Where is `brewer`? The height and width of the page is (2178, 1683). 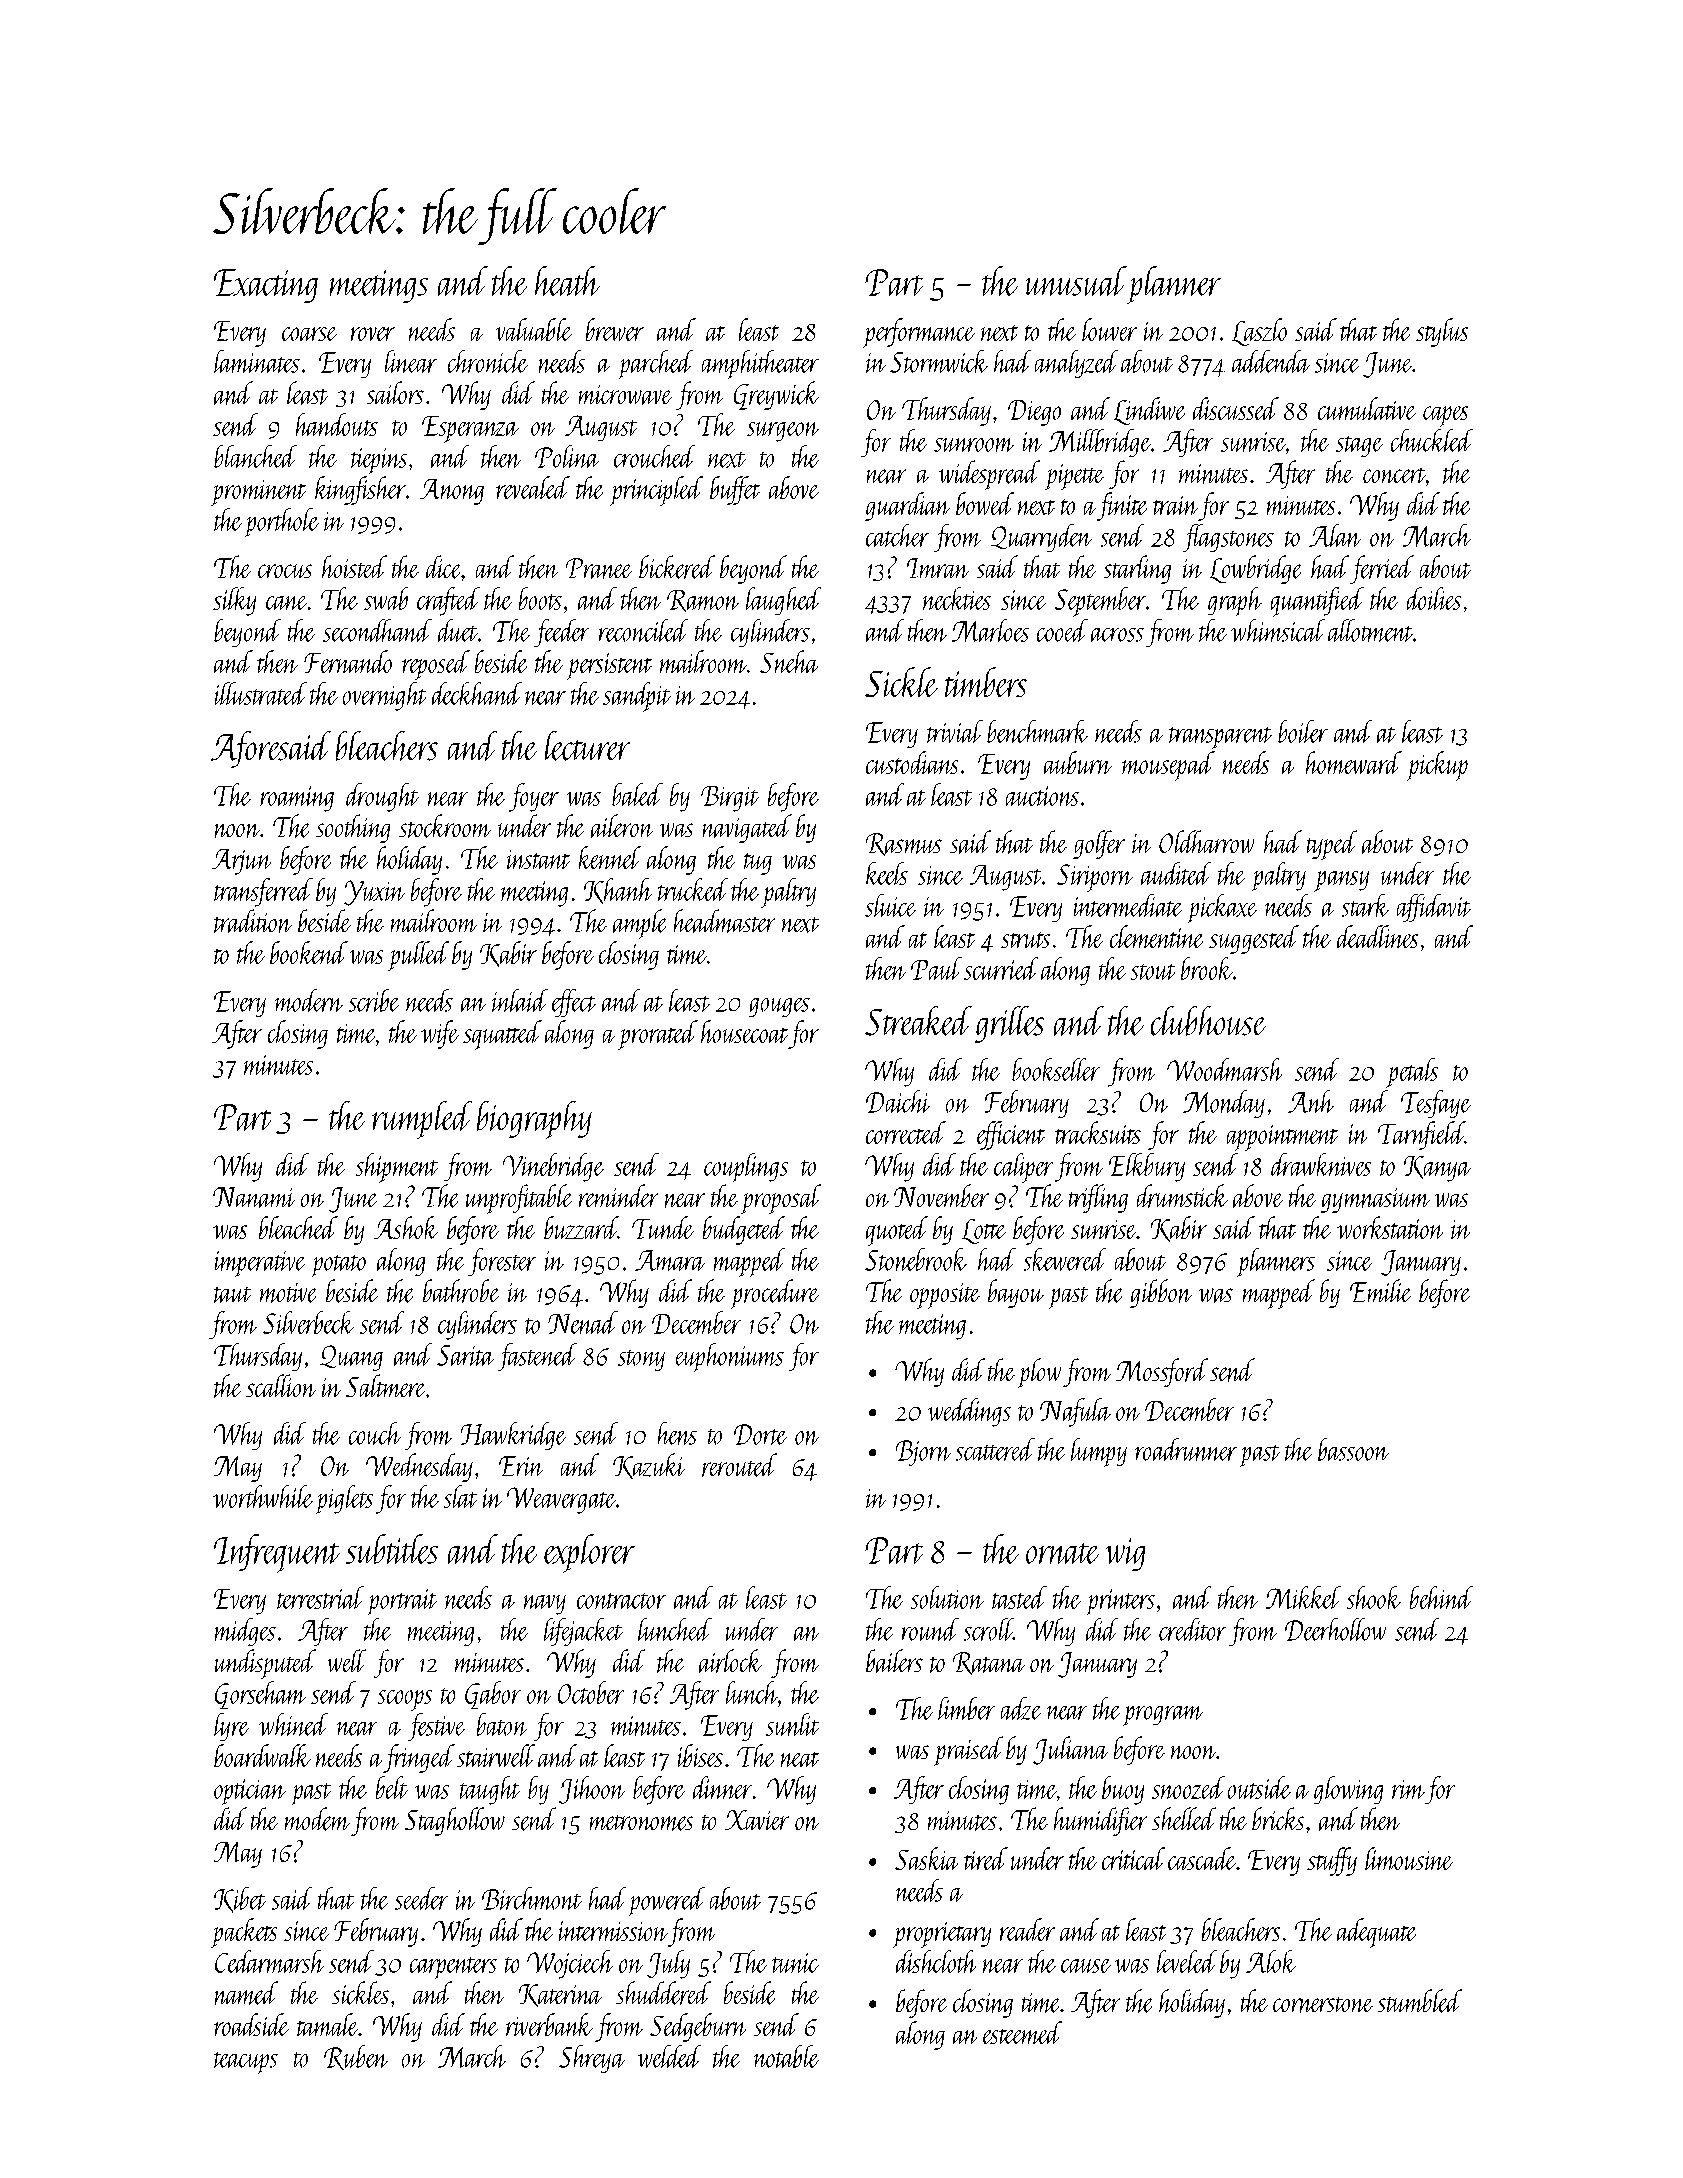 brewer is located at coordinates (615, 329).
